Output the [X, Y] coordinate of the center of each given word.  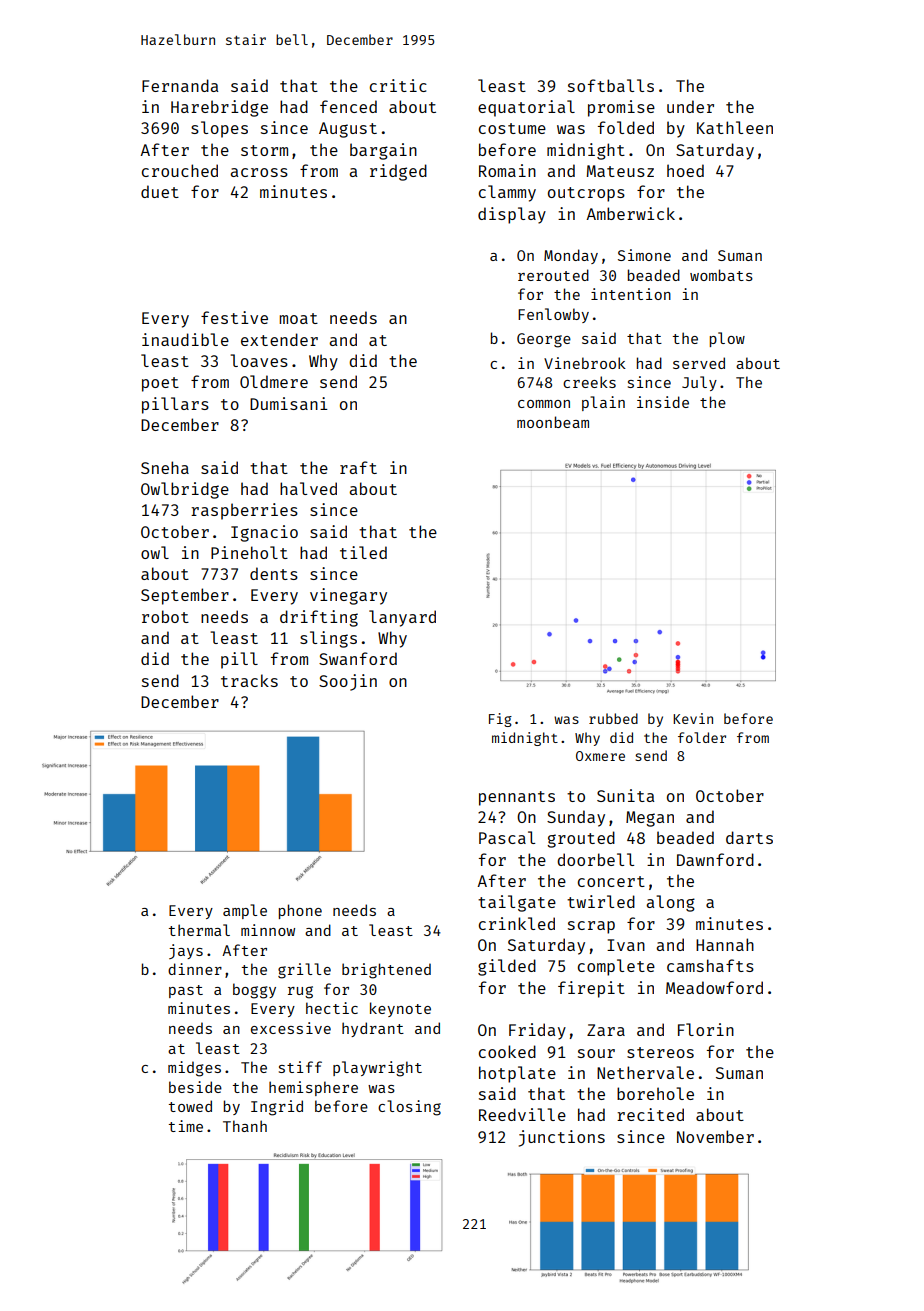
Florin [706, 1029]
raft [358, 467]
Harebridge [219, 108]
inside [663, 402]
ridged [398, 172]
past [186, 991]
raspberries [244, 511]
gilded [507, 967]
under [690, 106]
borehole [655, 1093]
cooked [507, 1051]
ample [245, 911]
